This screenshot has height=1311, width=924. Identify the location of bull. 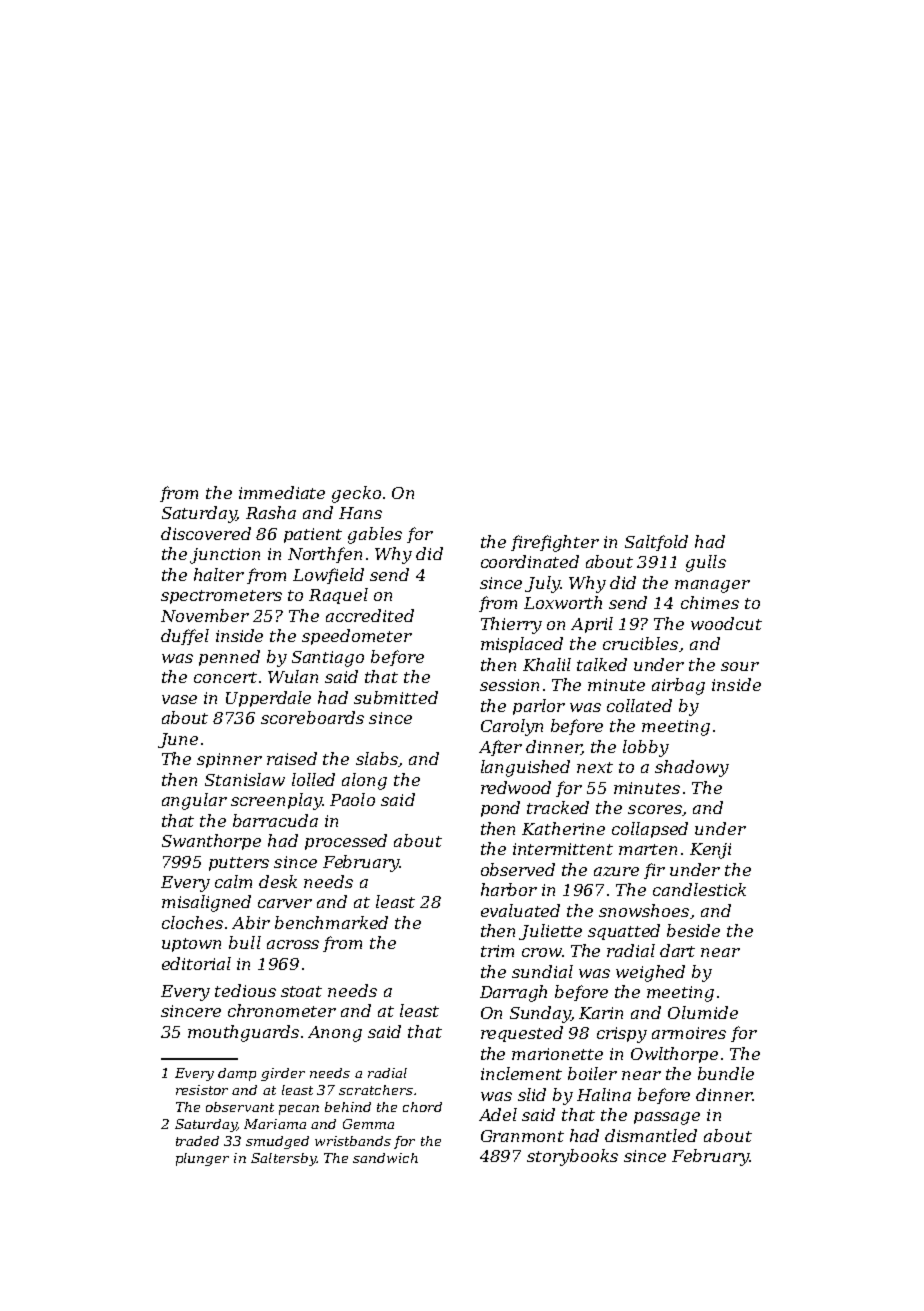
(245, 942).
